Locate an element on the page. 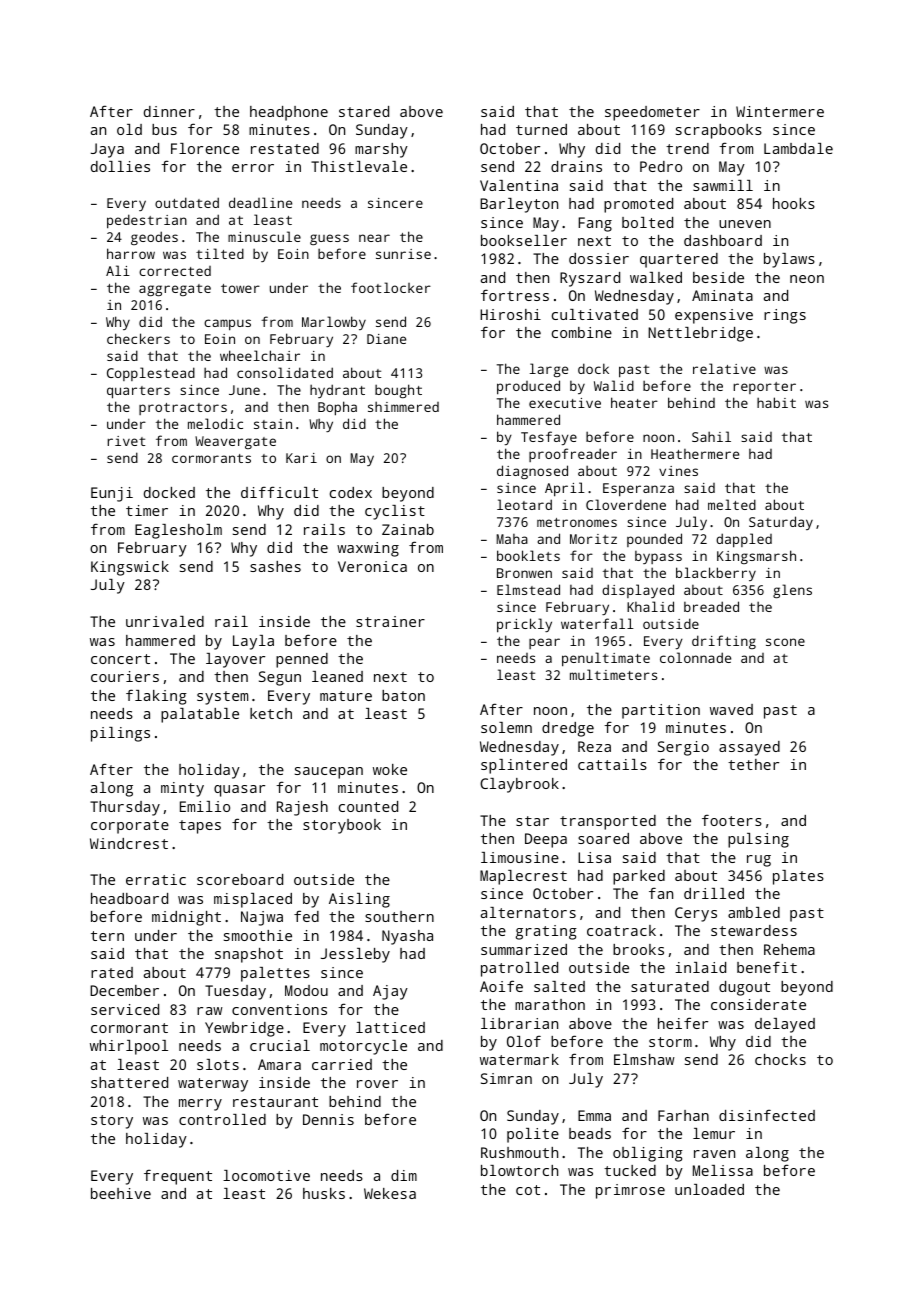 The width and height of the image is (924, 1308). cot is located at coordinates (528, 1190).
